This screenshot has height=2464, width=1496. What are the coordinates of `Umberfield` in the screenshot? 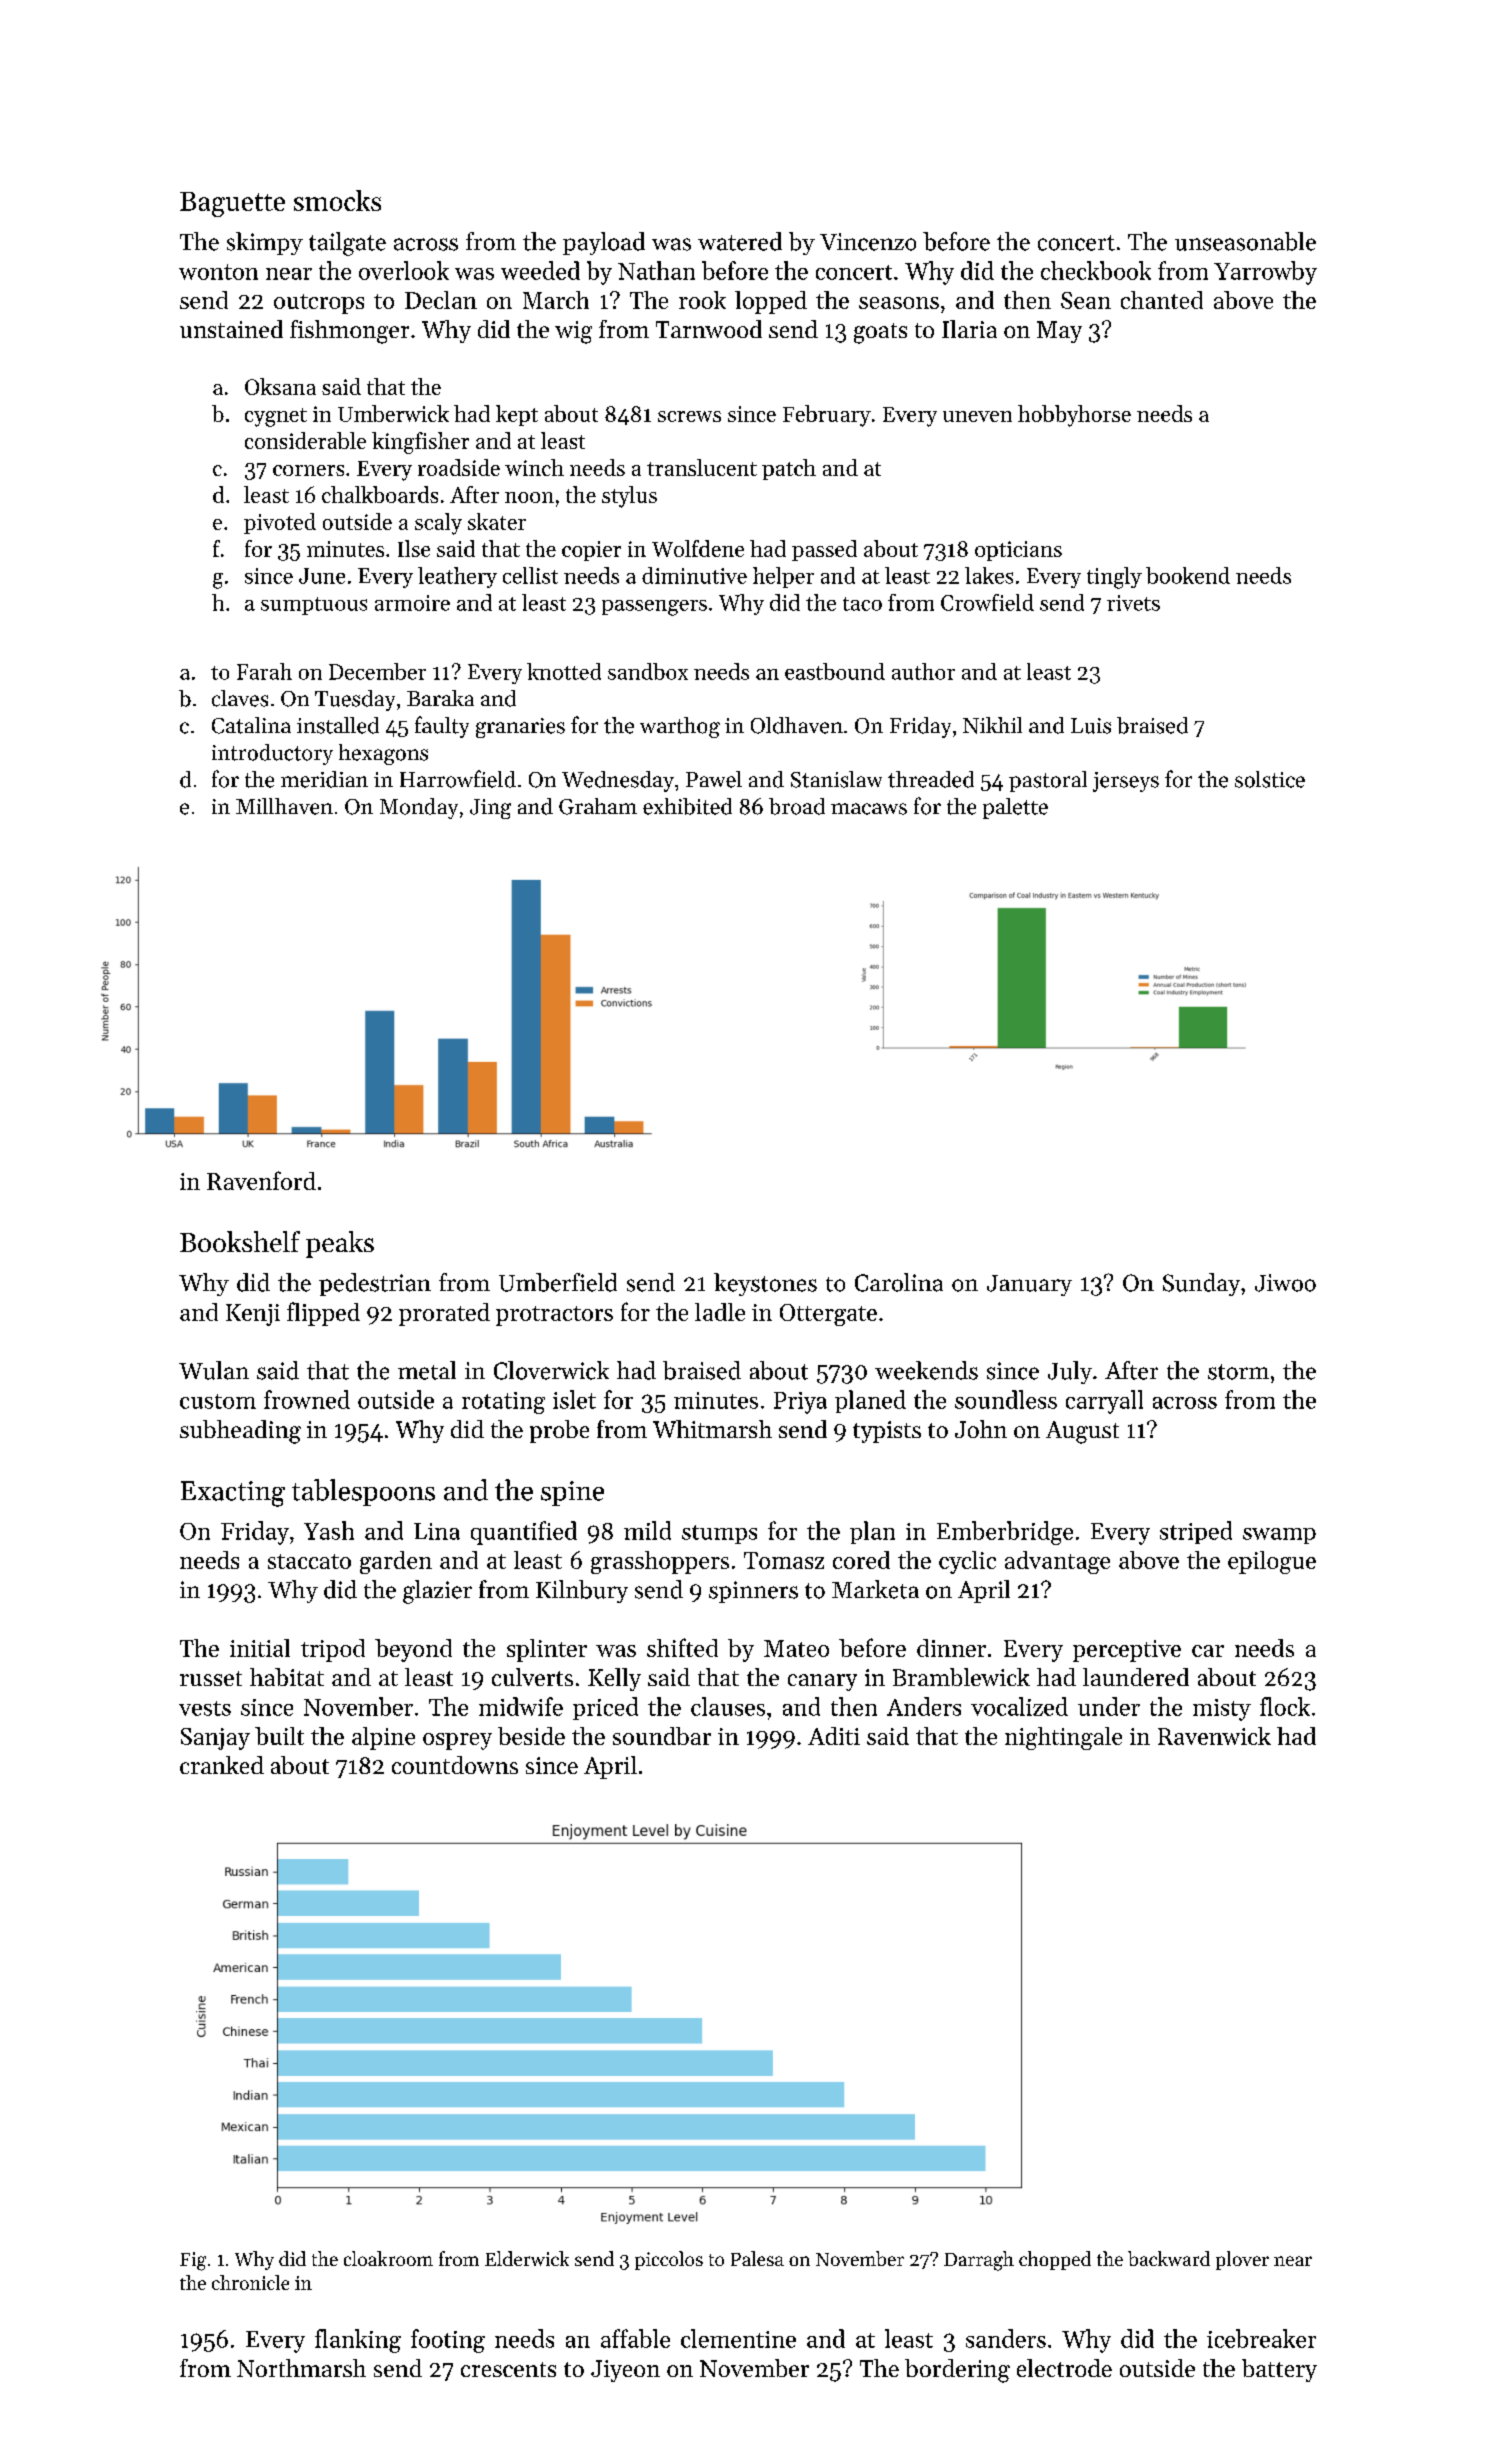 It's located at (558, 1282).
